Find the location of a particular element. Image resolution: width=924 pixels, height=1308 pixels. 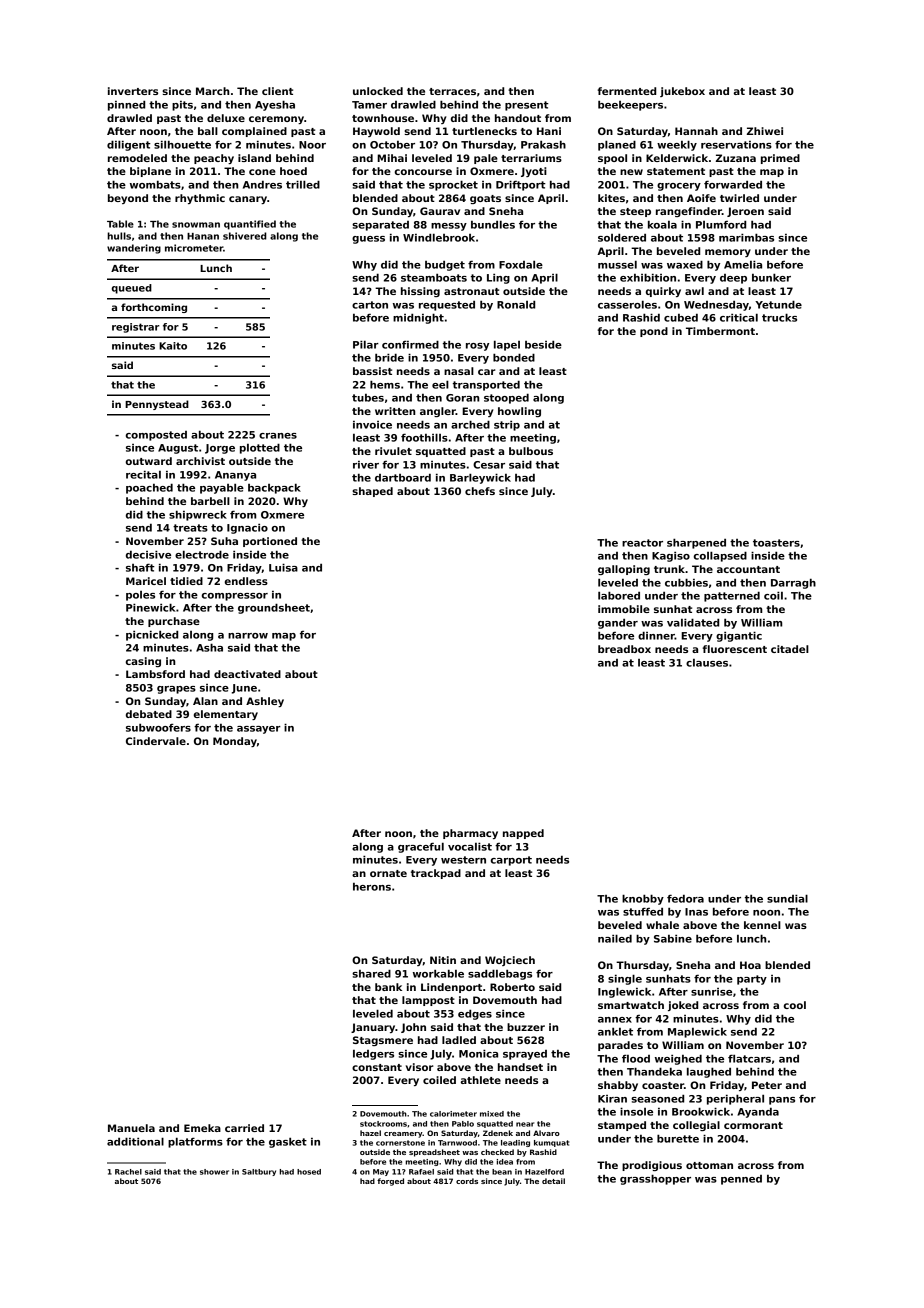

peachy is located at coordinates (214, 159).
